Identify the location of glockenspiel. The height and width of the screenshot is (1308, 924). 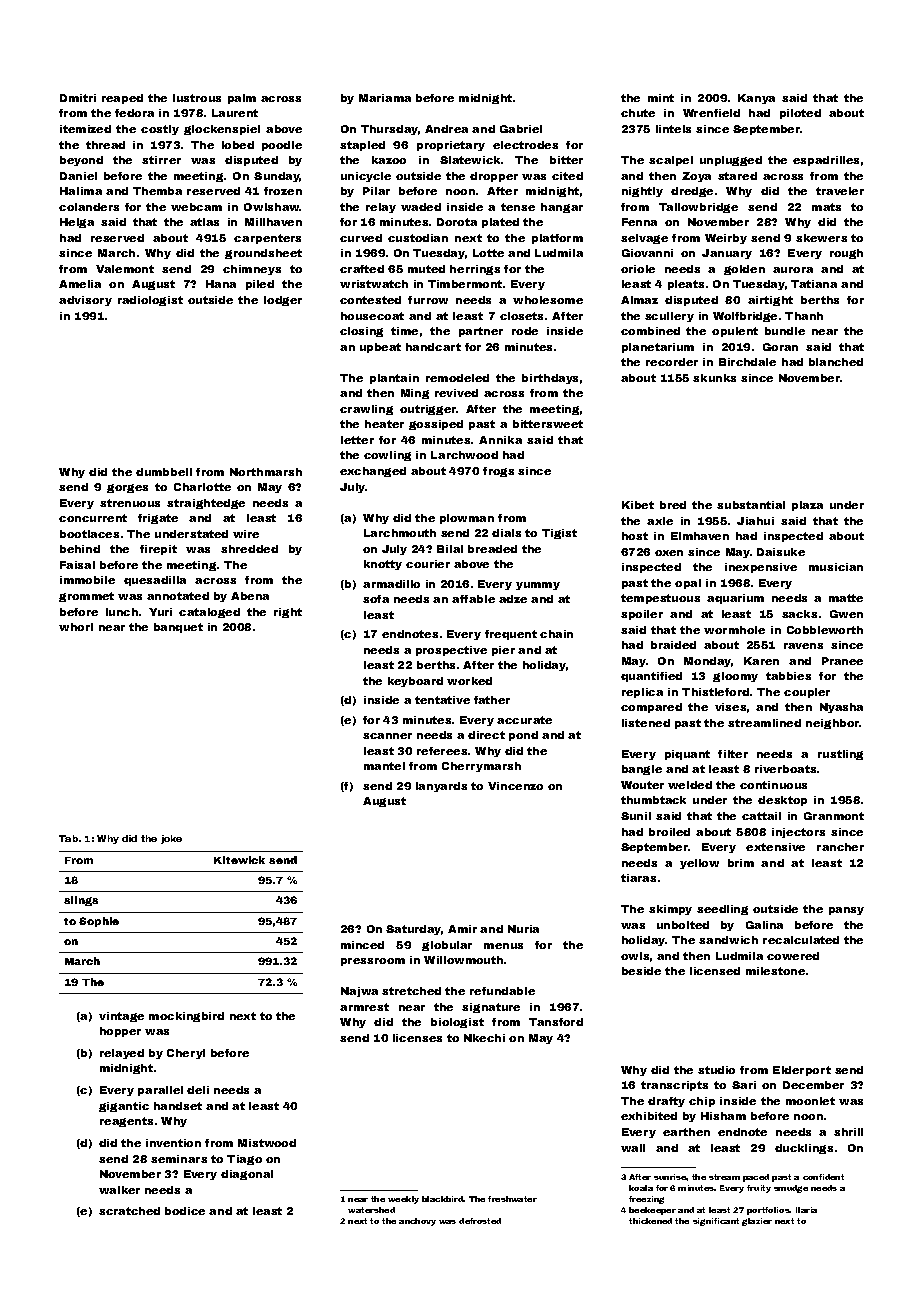
(222, 130).
